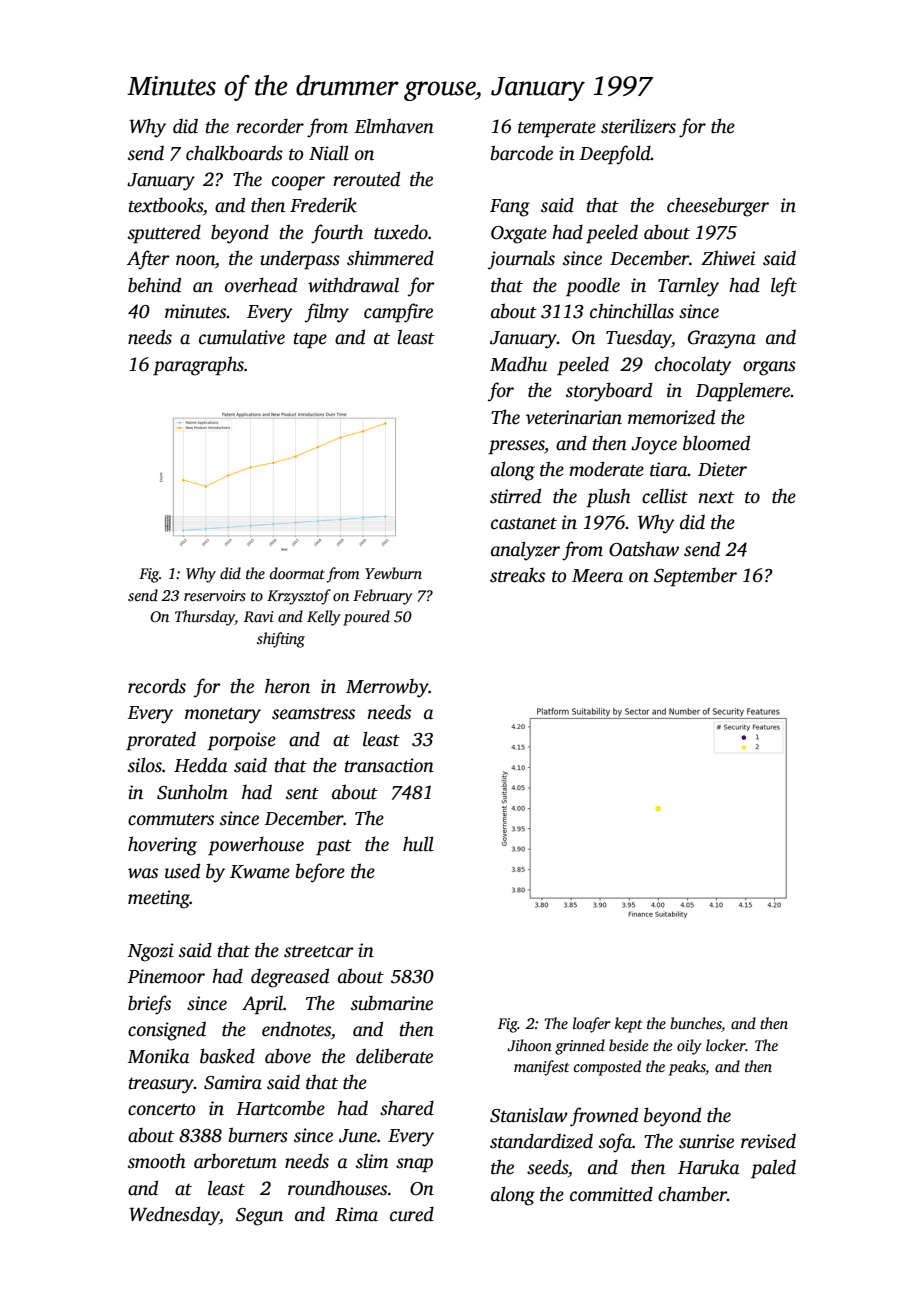 Image resolution: width=924 pixels, height=1311 pixels. Describe the element at coordinates (692, 1194) in the page. I see `chamber` at that location.
